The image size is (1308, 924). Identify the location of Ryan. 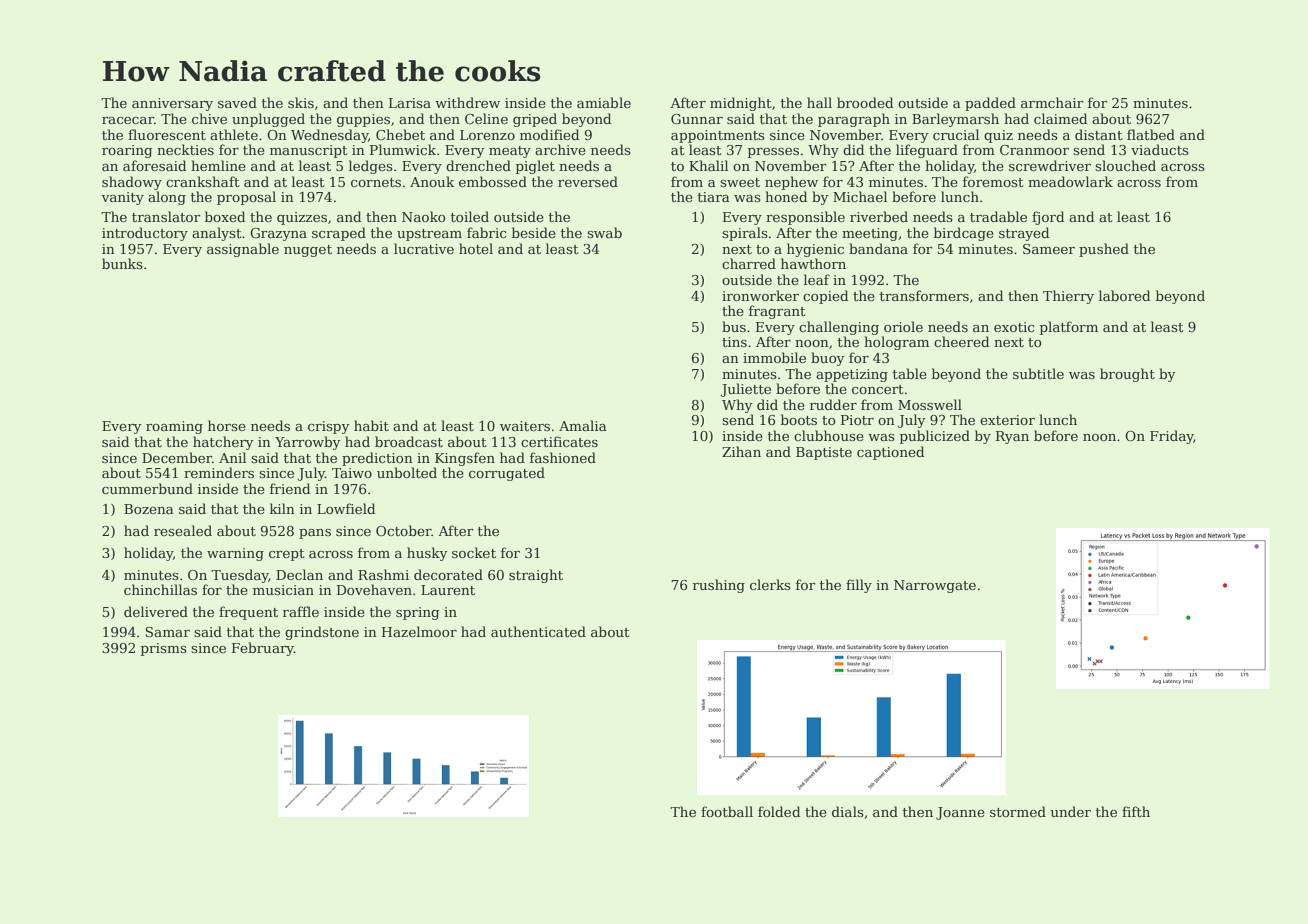
(1012, 437).
